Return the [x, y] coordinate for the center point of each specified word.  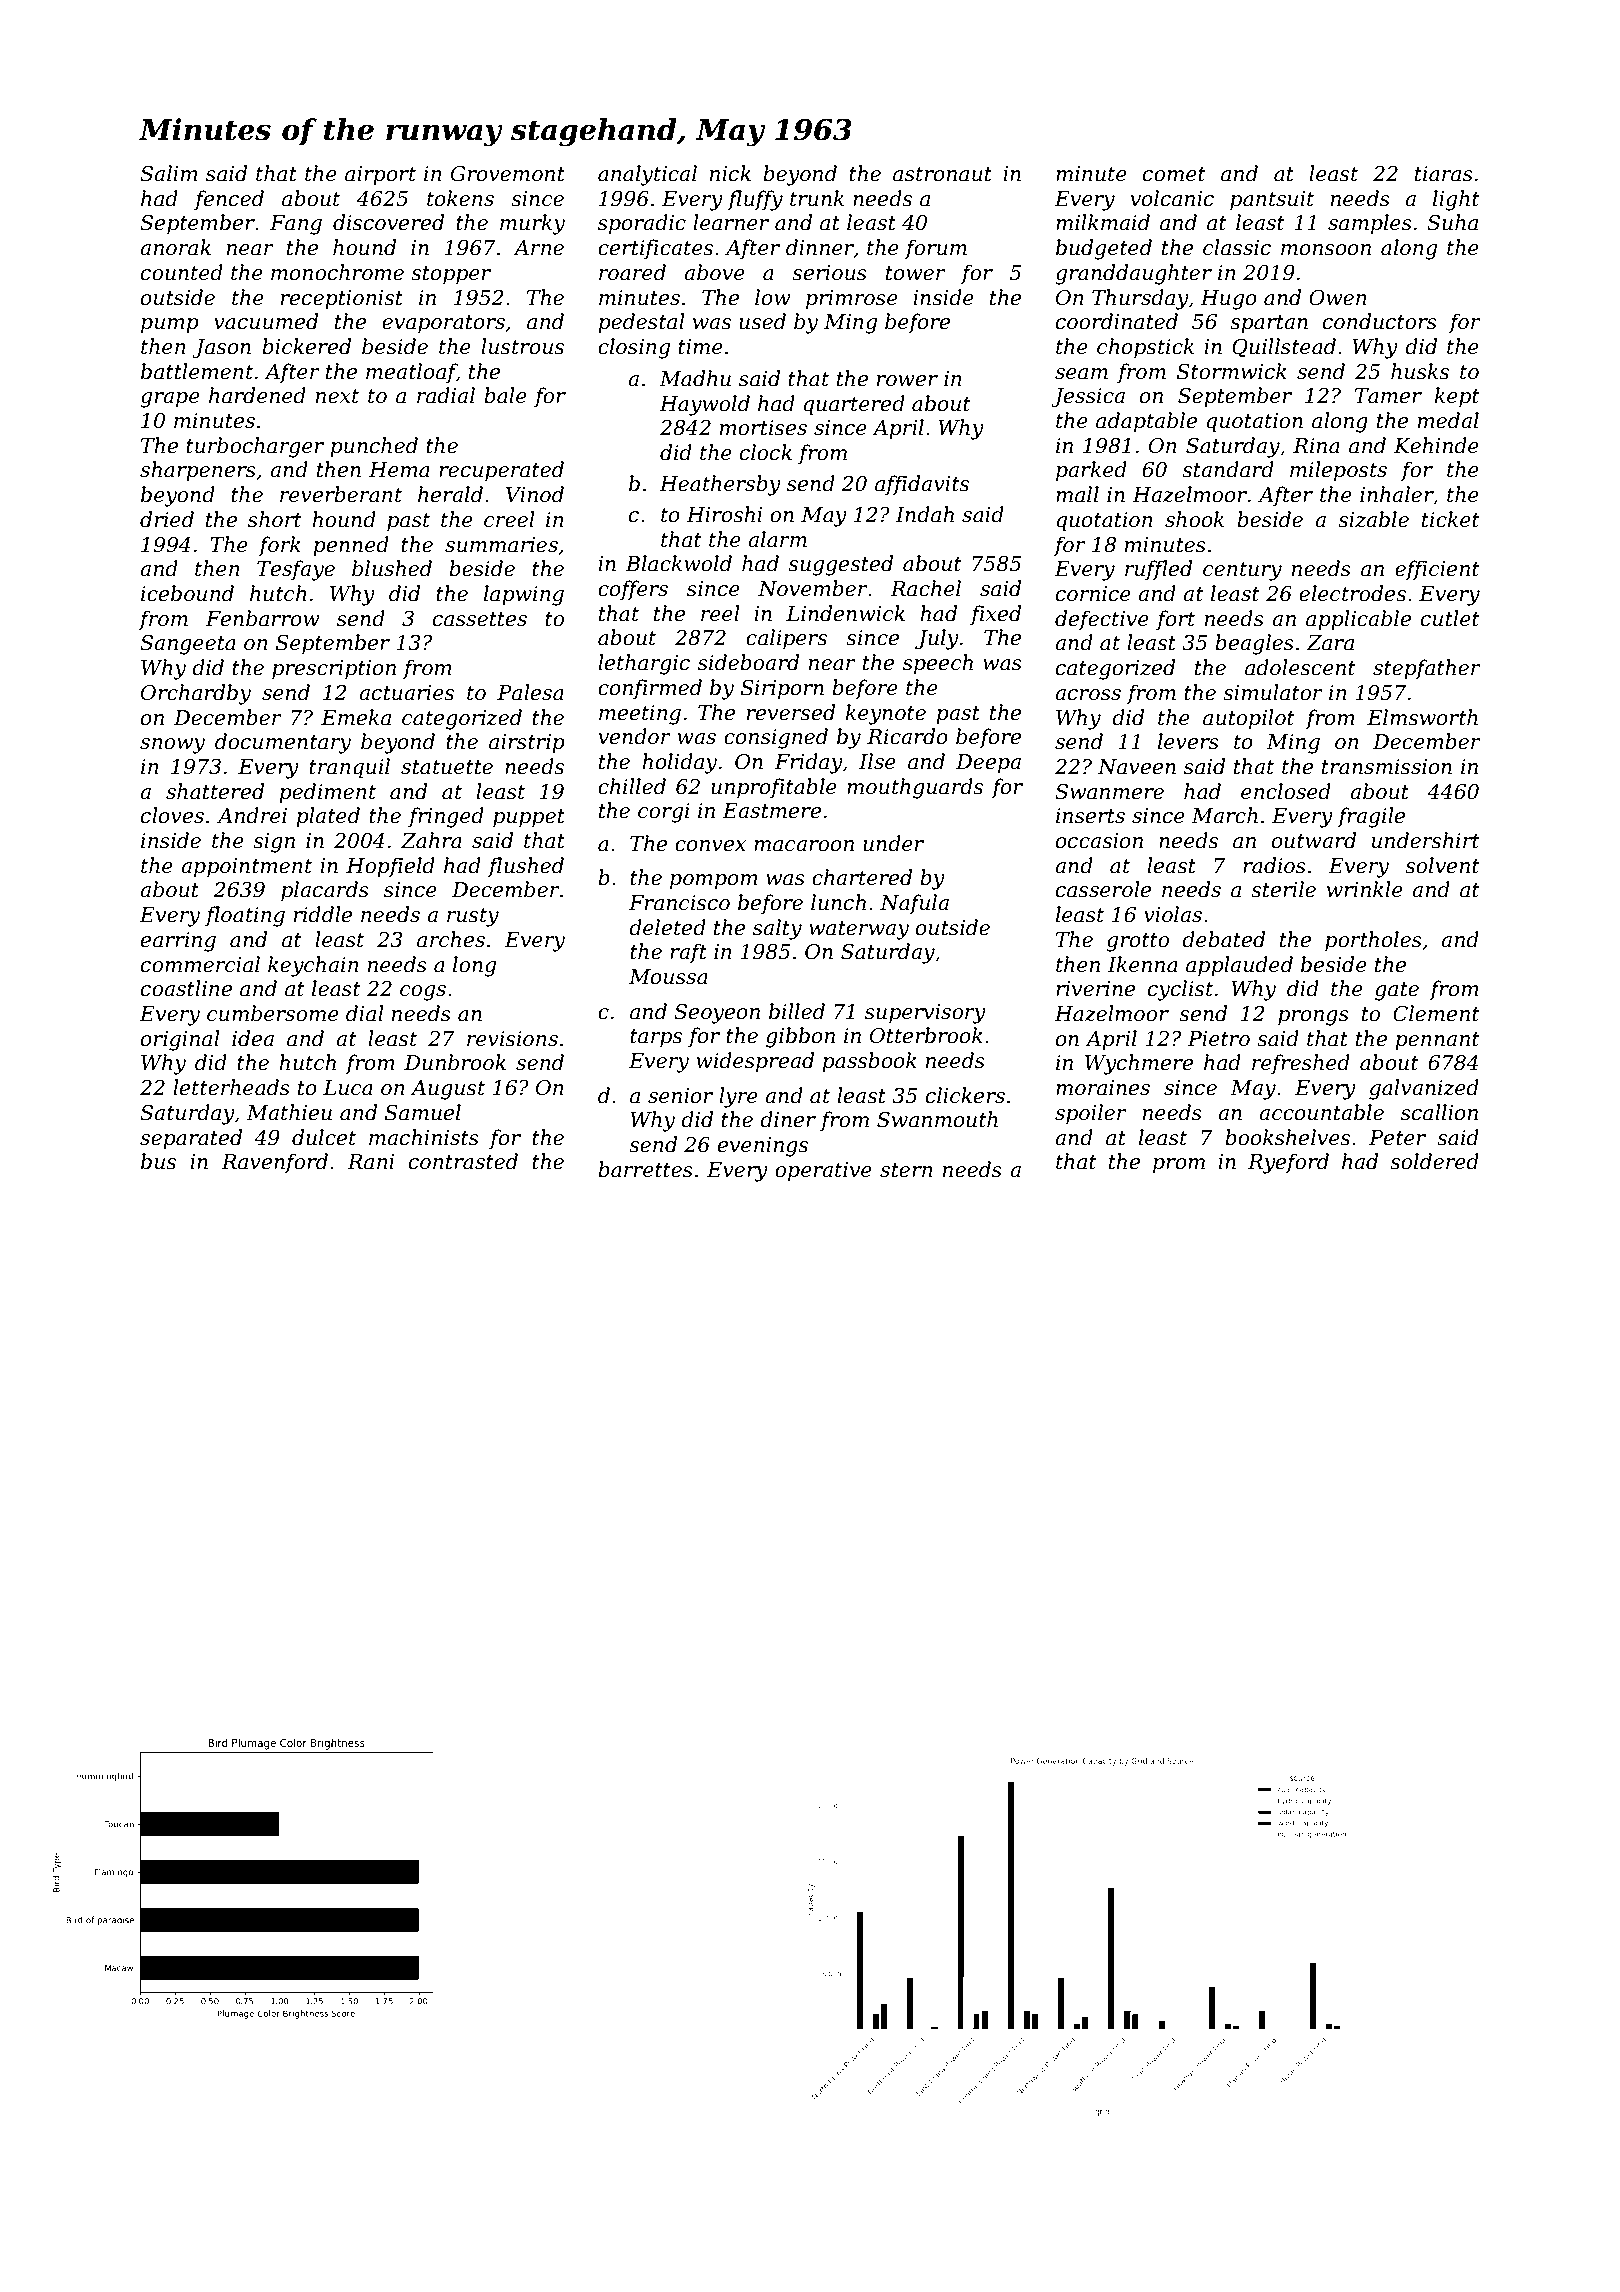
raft [688, 953]
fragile [1371, 817]
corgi [664, 813]
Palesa [530, 692]
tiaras [1444, 174]
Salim [169, 173]
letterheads [231, 1087]
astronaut [942, 174]
